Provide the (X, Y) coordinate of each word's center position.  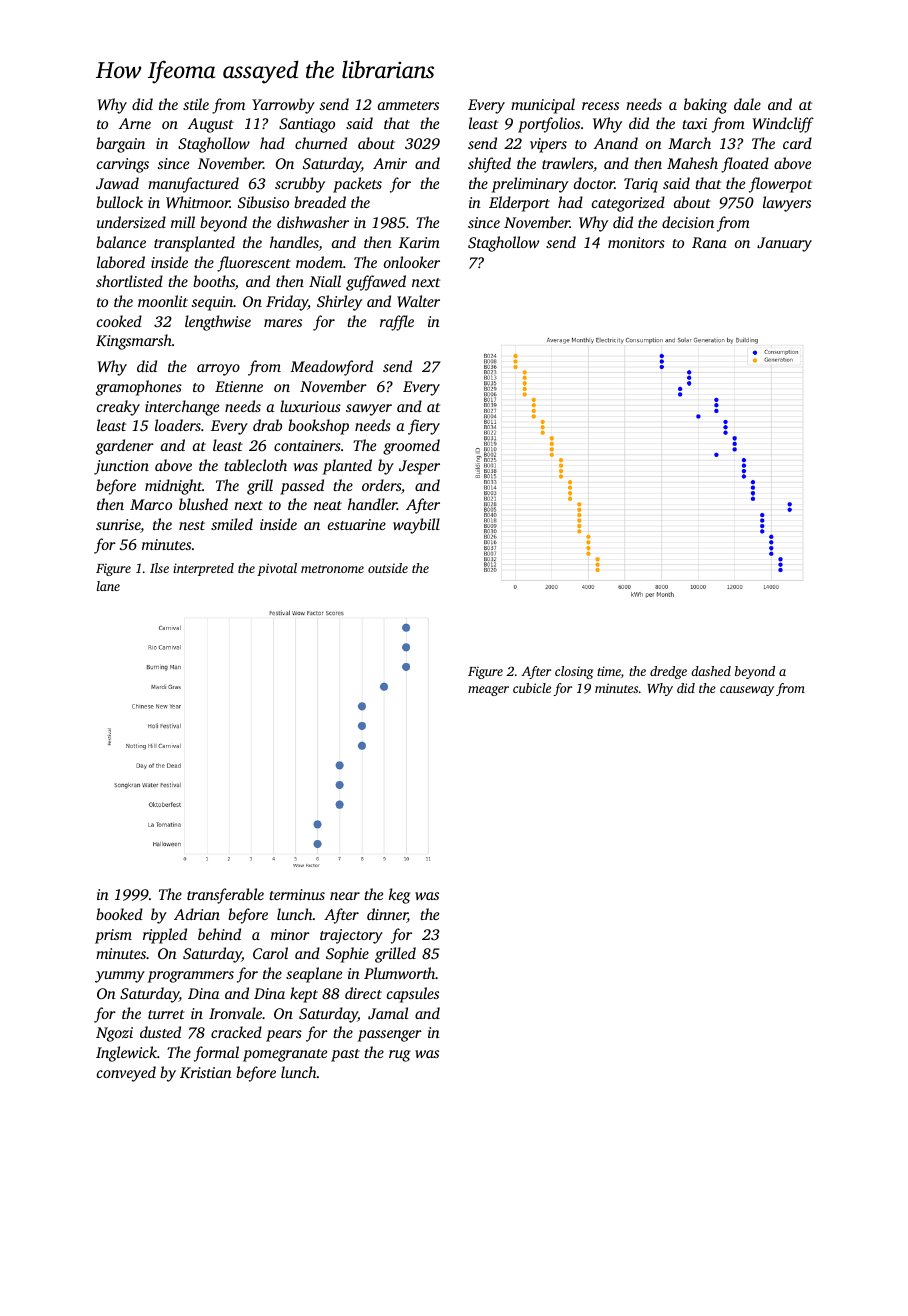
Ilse (159, 568)
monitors (636, 242)
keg (399, 896)
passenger (390, 1036)
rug (399, 1056)
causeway (747, 691)
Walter (418, 301)
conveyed (126, 1074)
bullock (119, 202)
